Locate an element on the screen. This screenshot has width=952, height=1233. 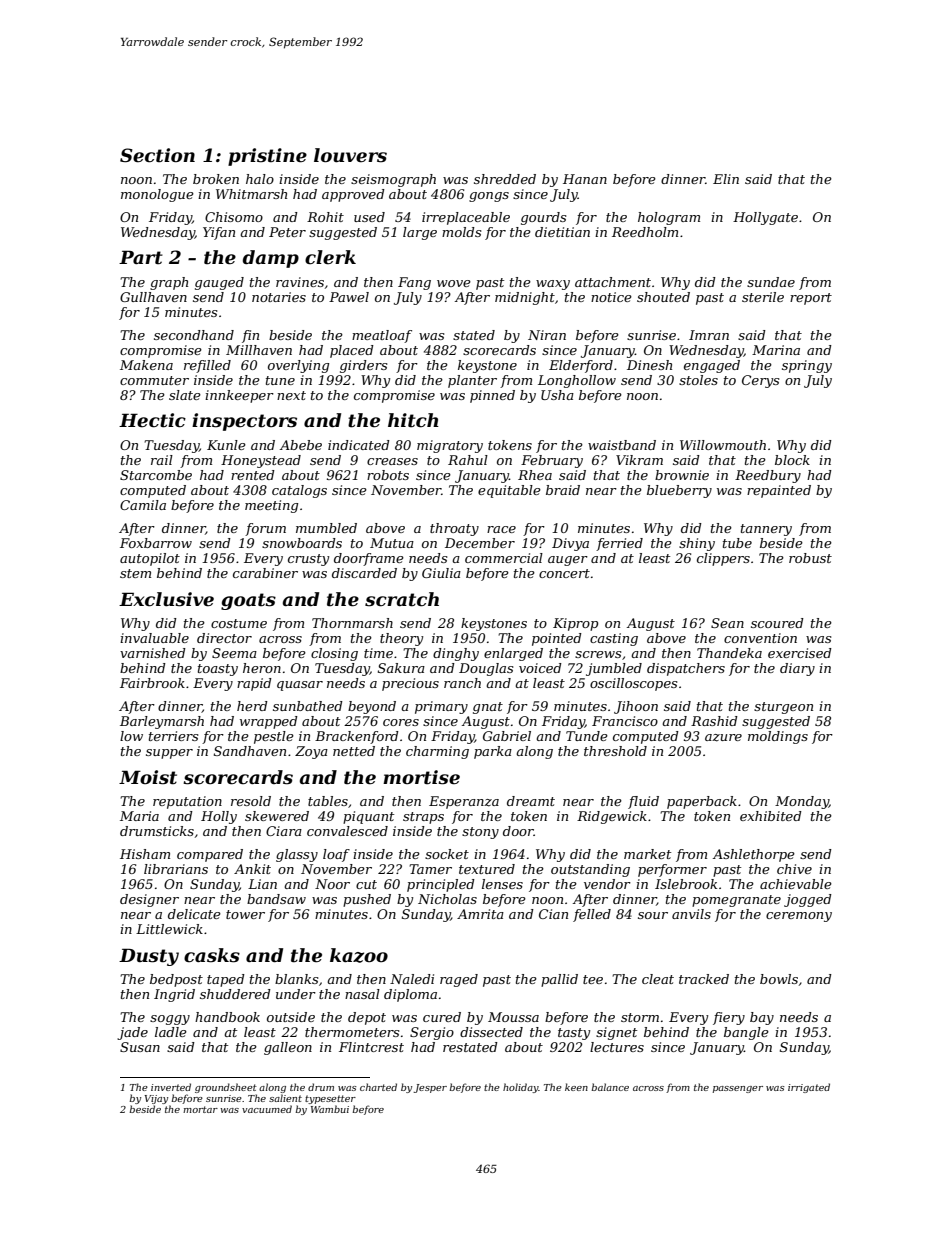
azure is located at coordinates (723, 738).
